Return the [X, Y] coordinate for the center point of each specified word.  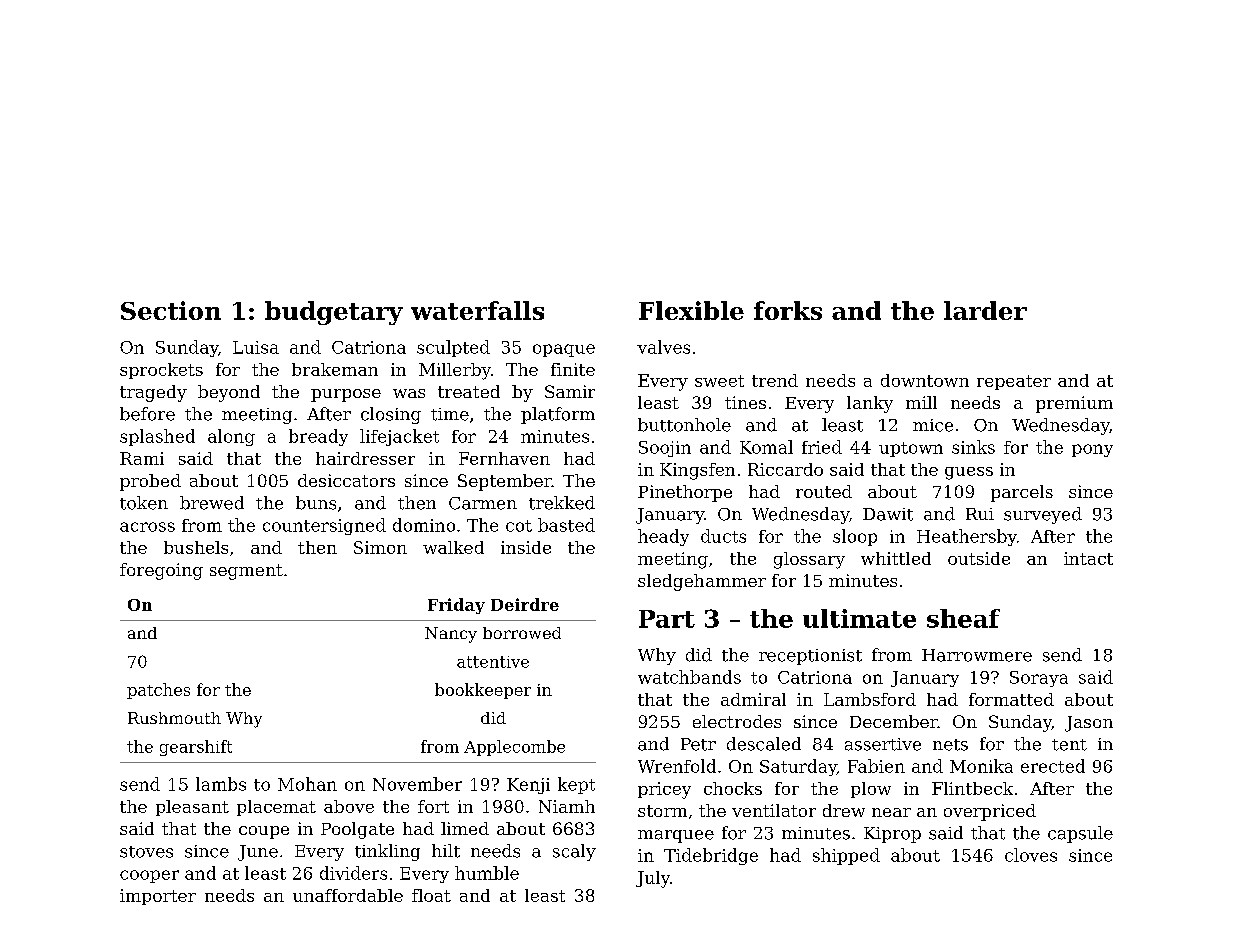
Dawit [888, 514]
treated [469, 391]
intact [1088, 558]
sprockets [161, 371]
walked [453, 547]
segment [246, 572]
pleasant [192, 808]
